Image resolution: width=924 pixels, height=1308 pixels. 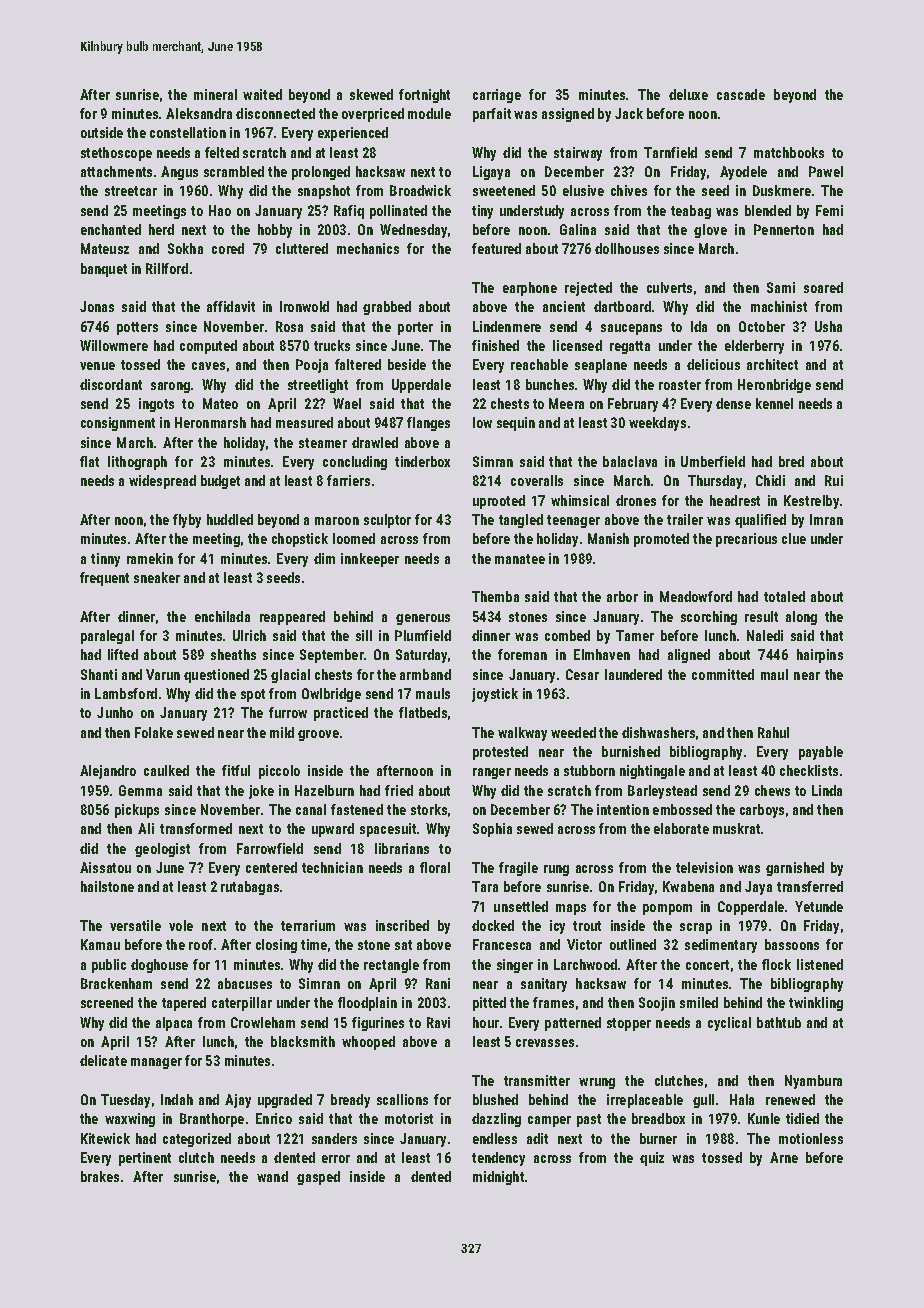 I want to click on camper, so click(x=549, y=1121).
